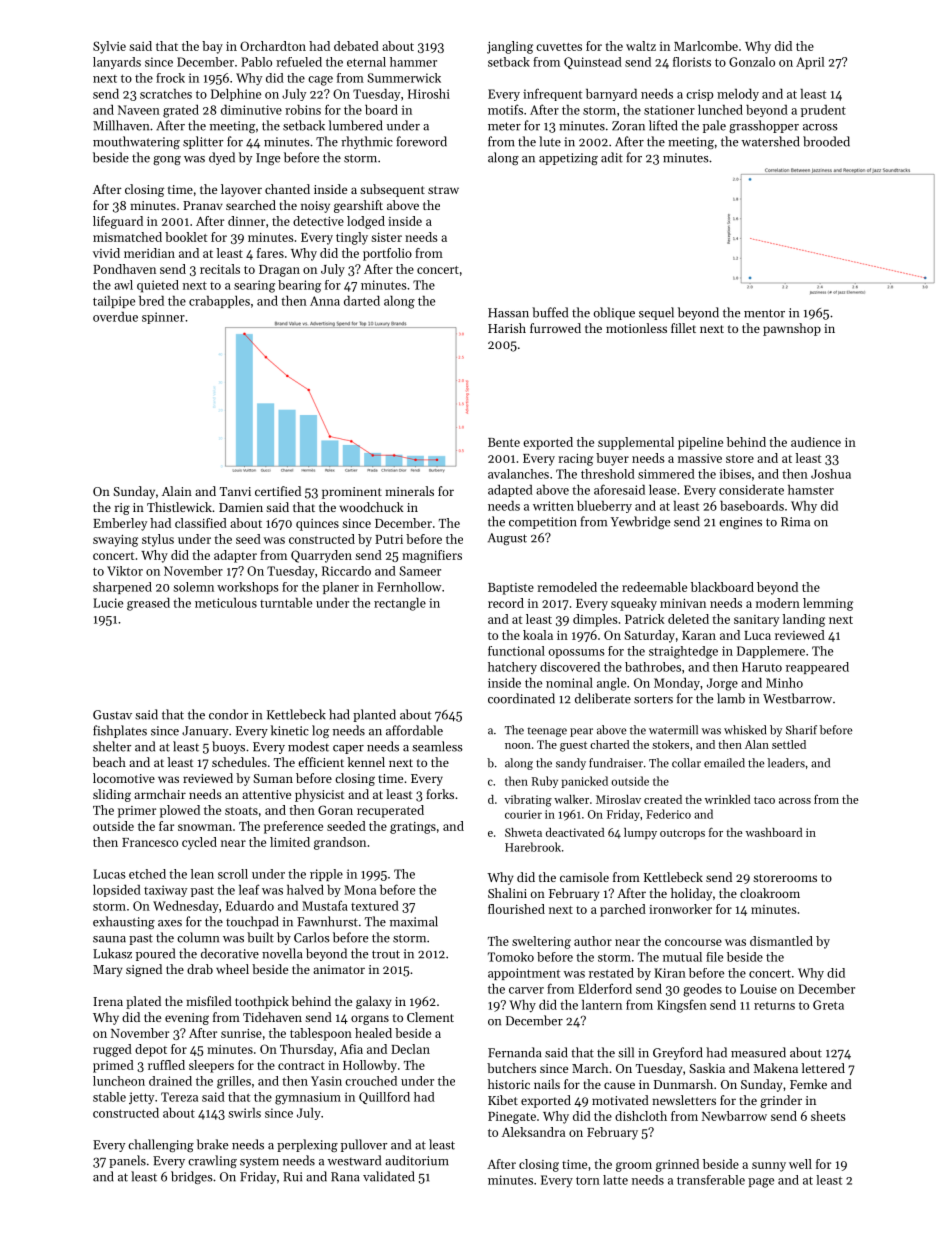 This screenshot has height=1233, width=952. I want to click on Fernanda, so click(515, 1052).
